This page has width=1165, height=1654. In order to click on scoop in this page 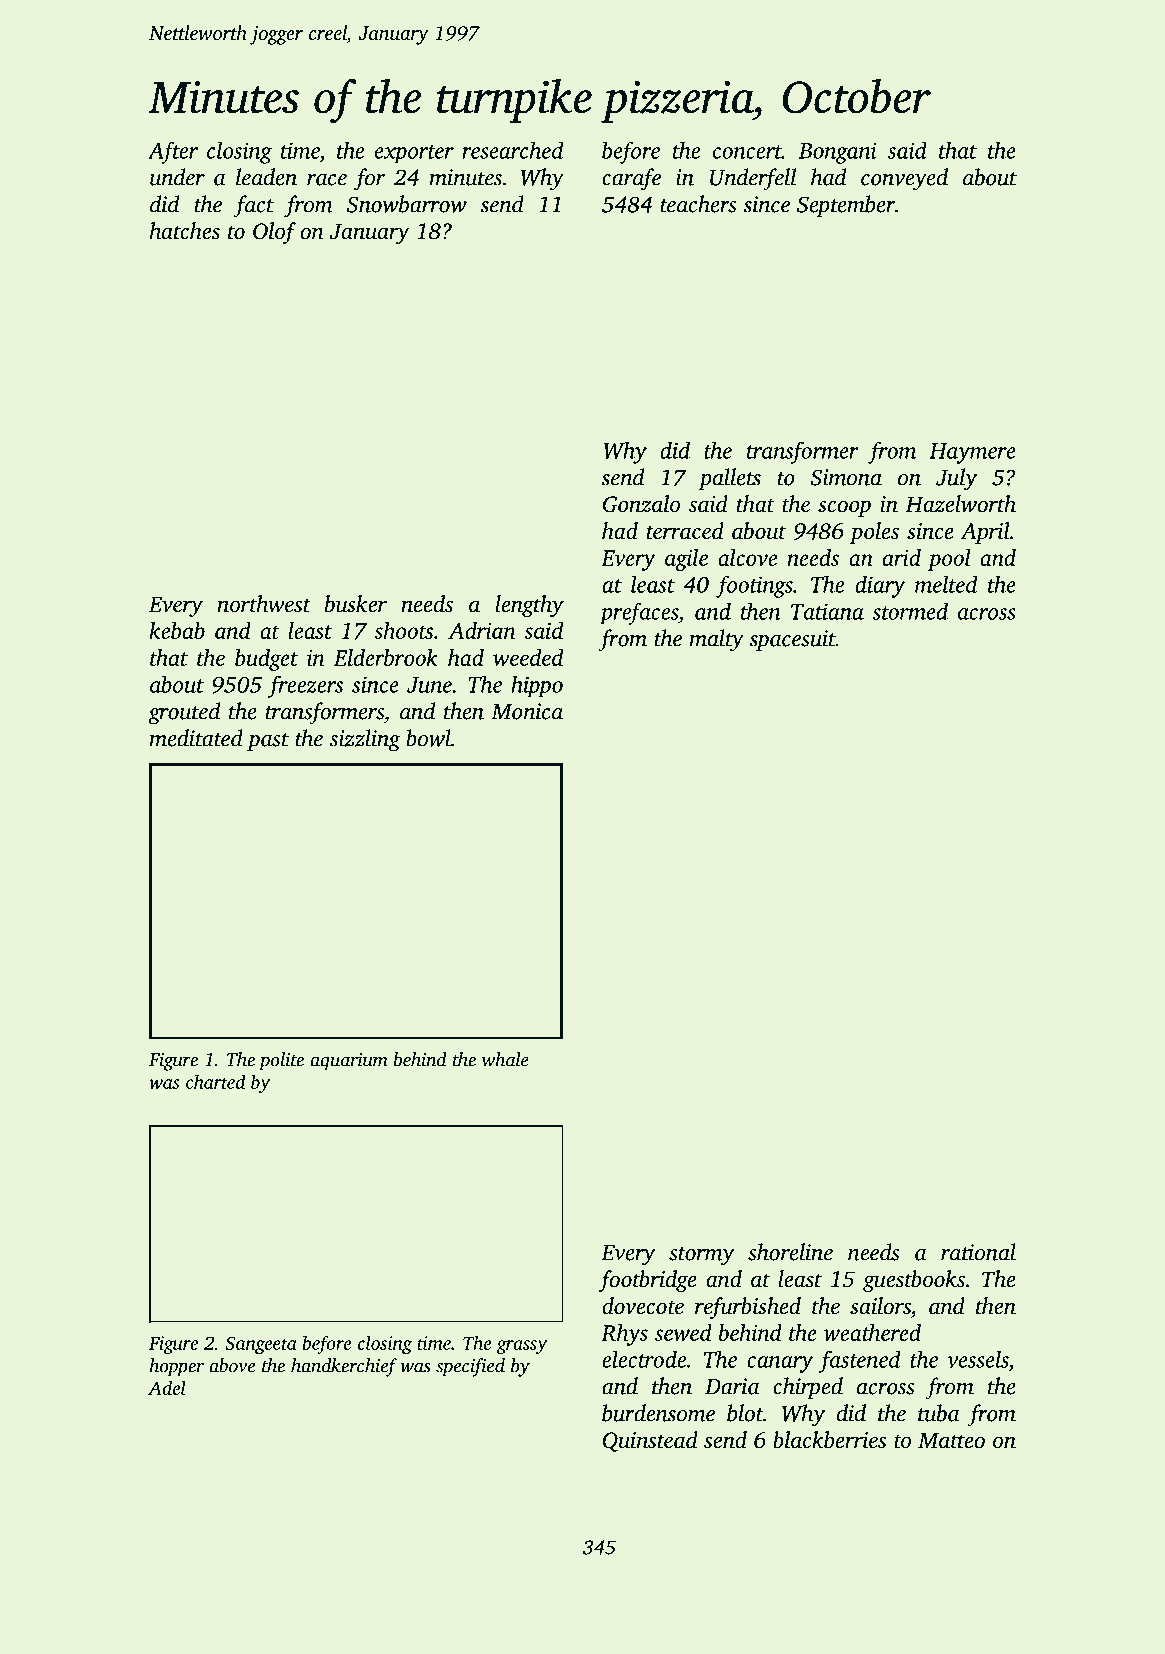, I will do `click(844, 508)`.
